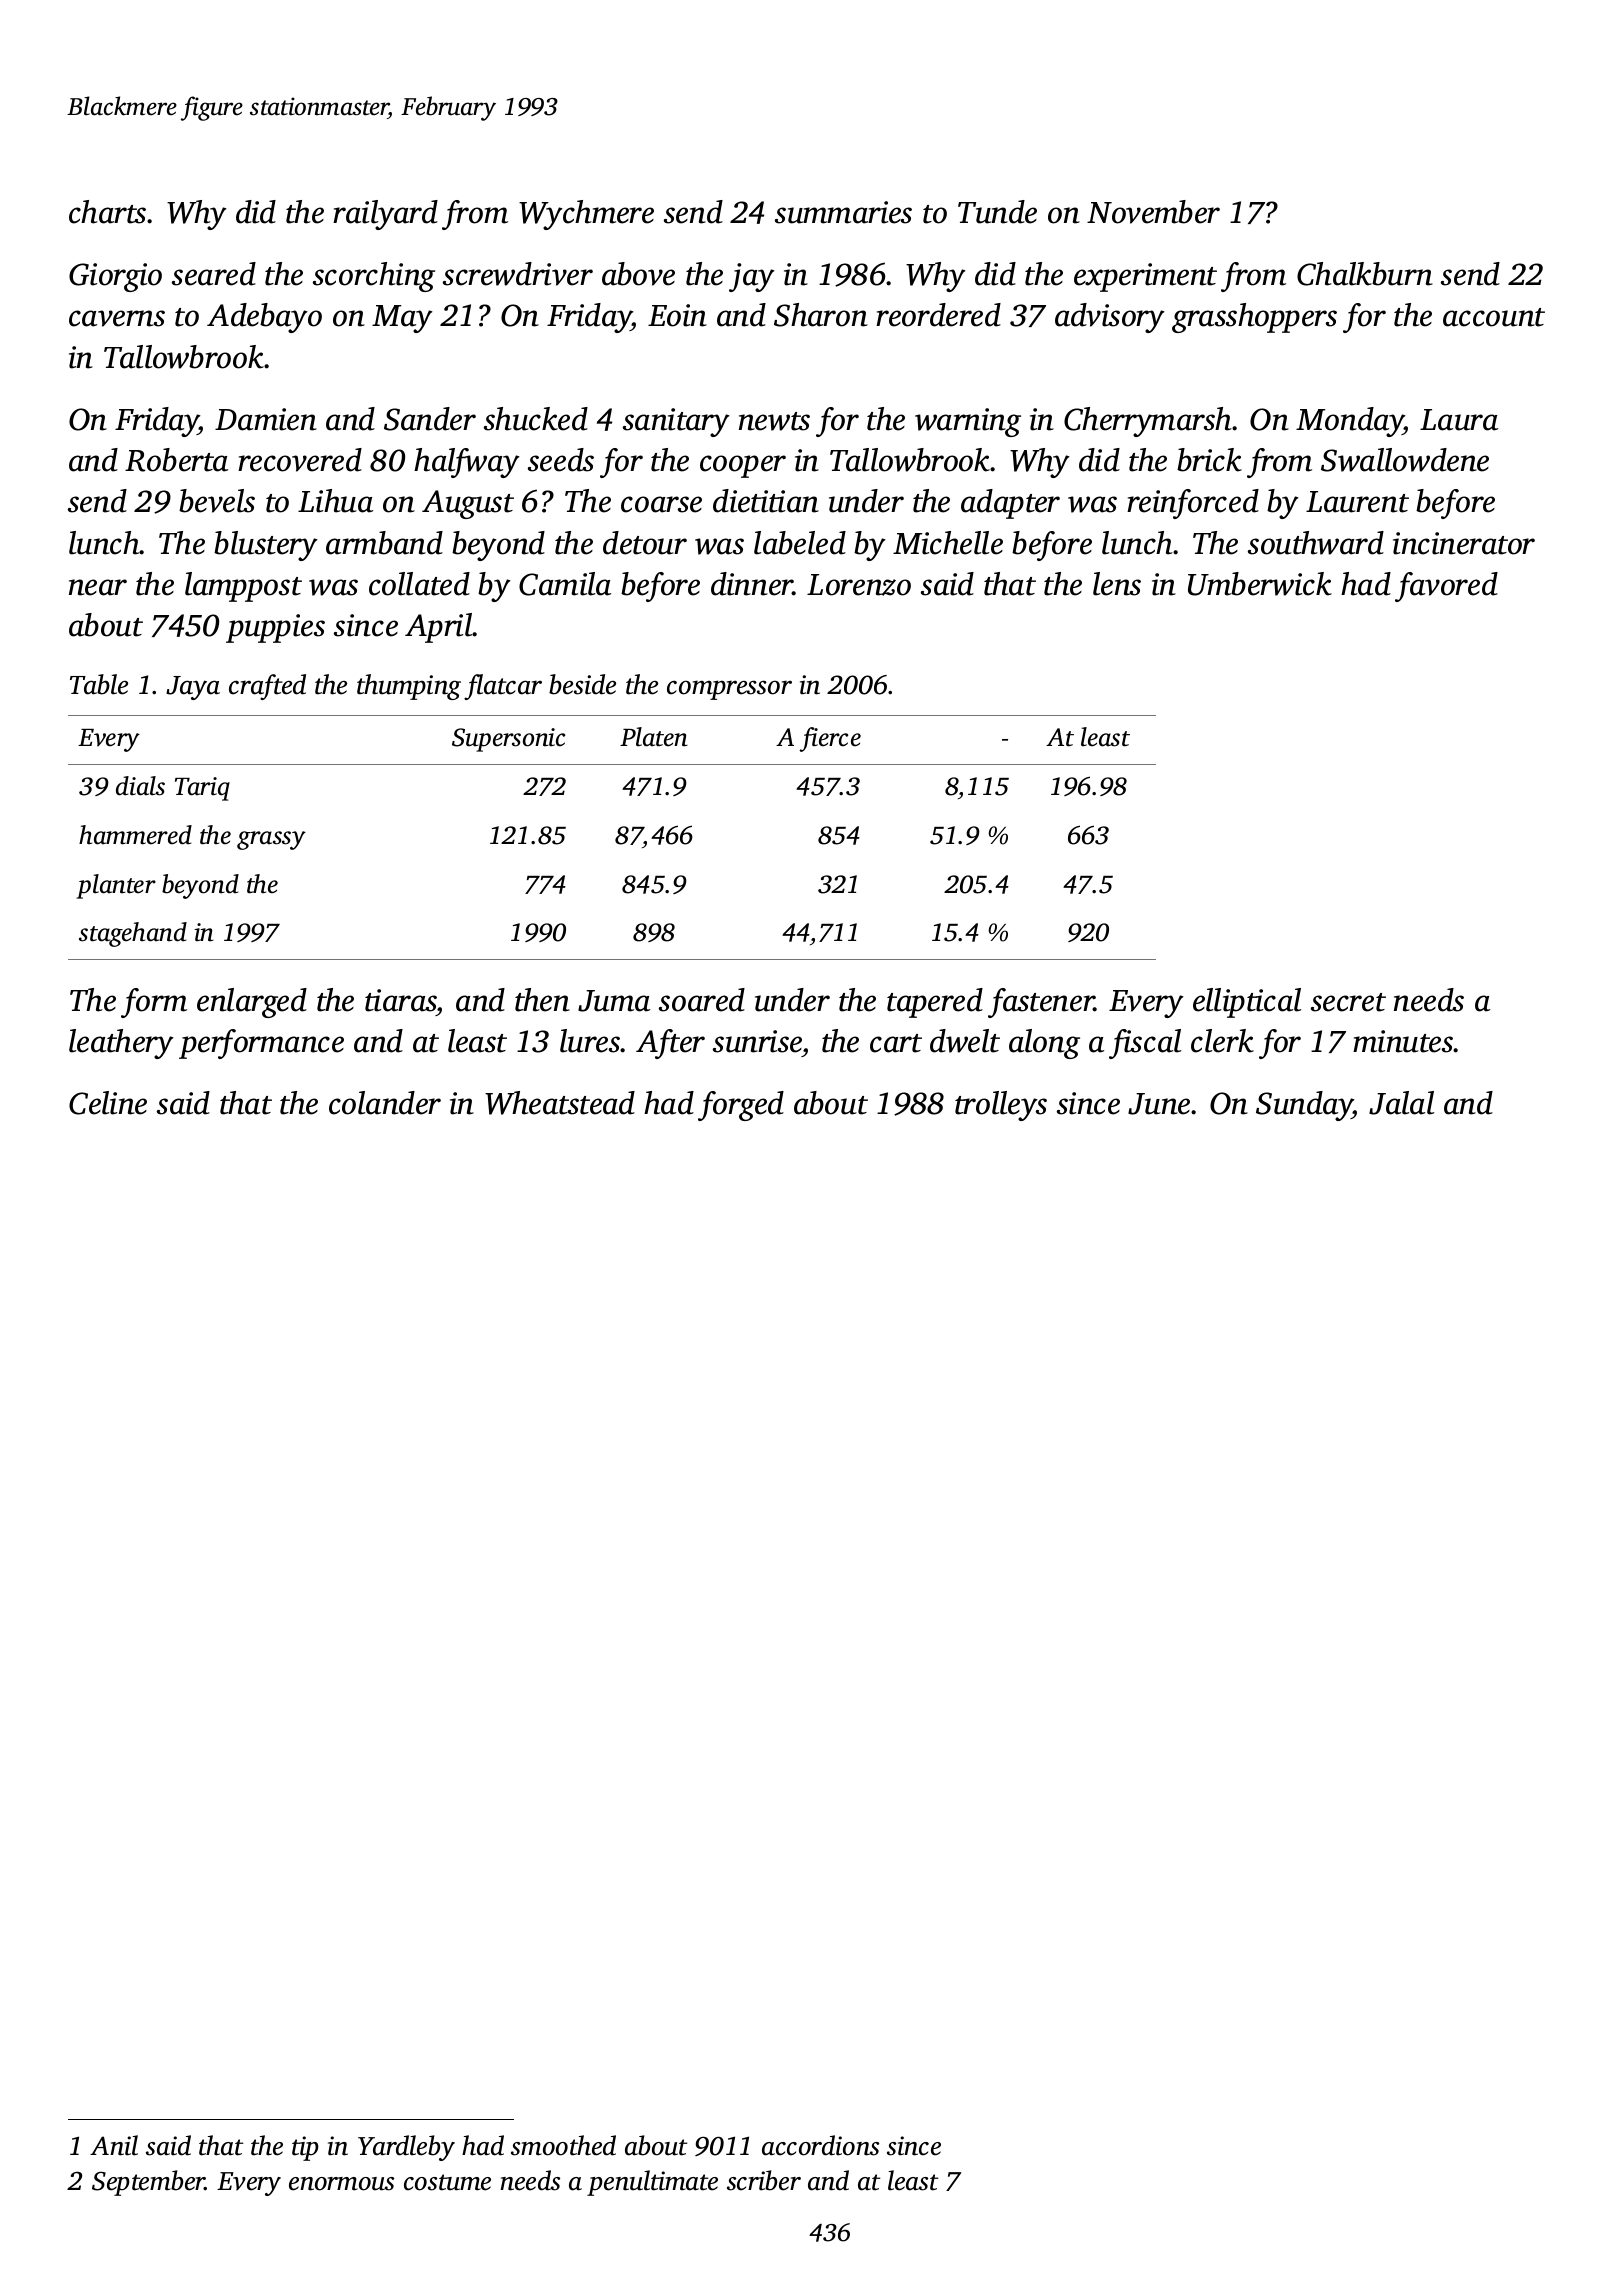  Describe the element at coordinates (1117, 584) in the screenshot. I see `lens` at that location.
